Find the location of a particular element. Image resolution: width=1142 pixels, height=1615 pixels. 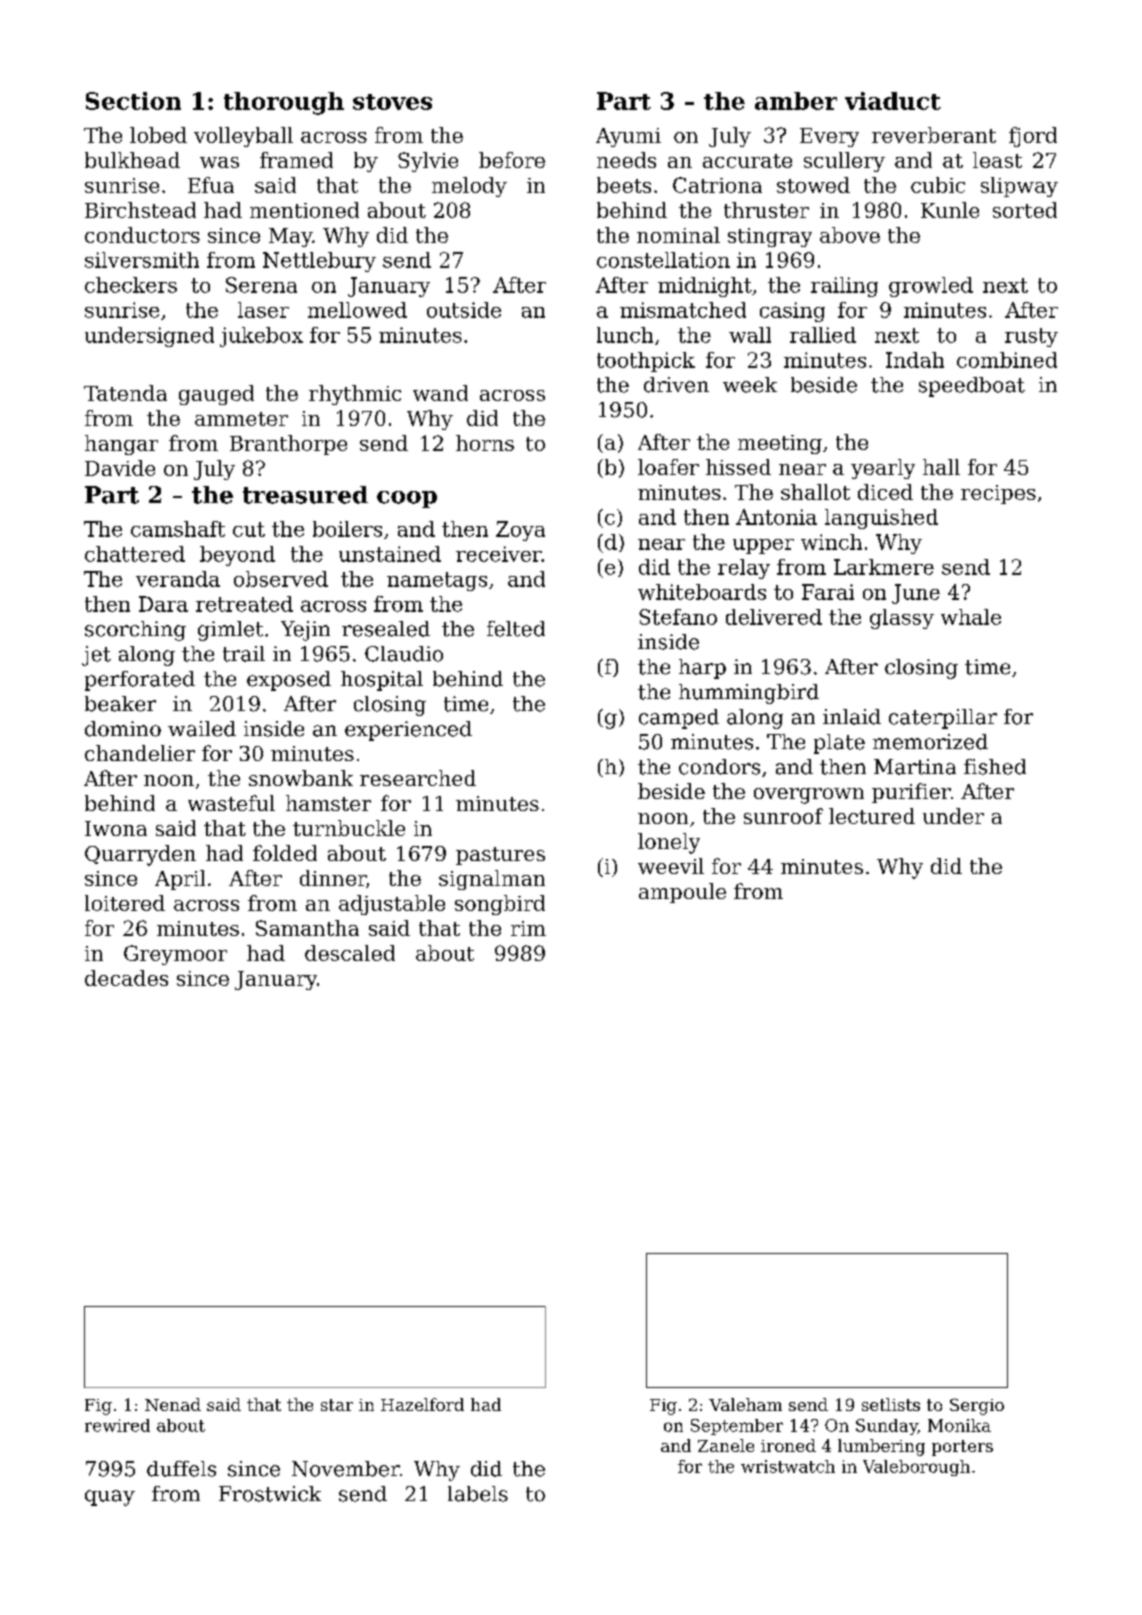

viaduct is located at coordinates (893, 101).
